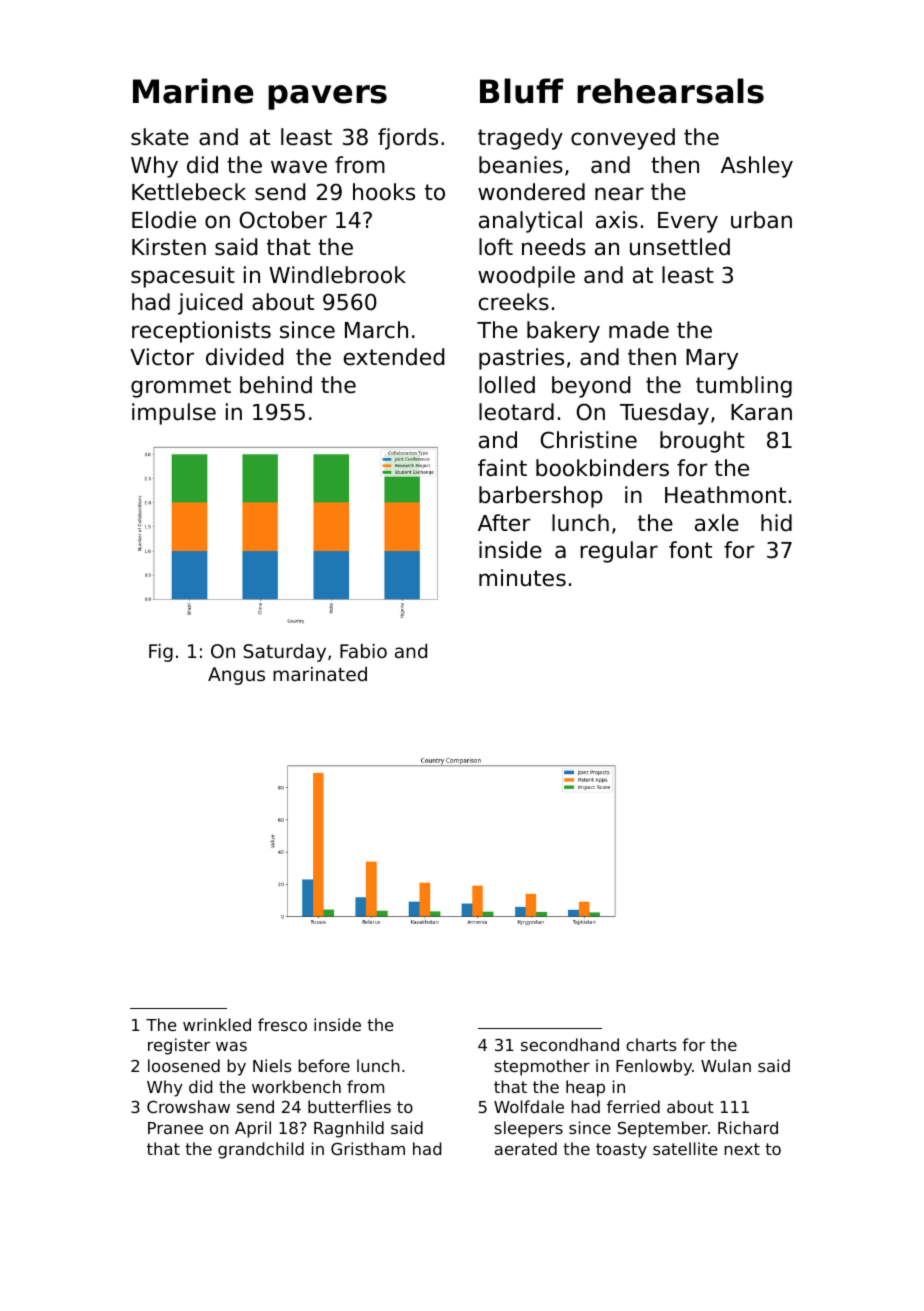 This screenshot has height=1311, width=924. What do you see at coordinates (363, 651) in the screenshot?
I see `Fabio` at bounding box center [363, 651].
